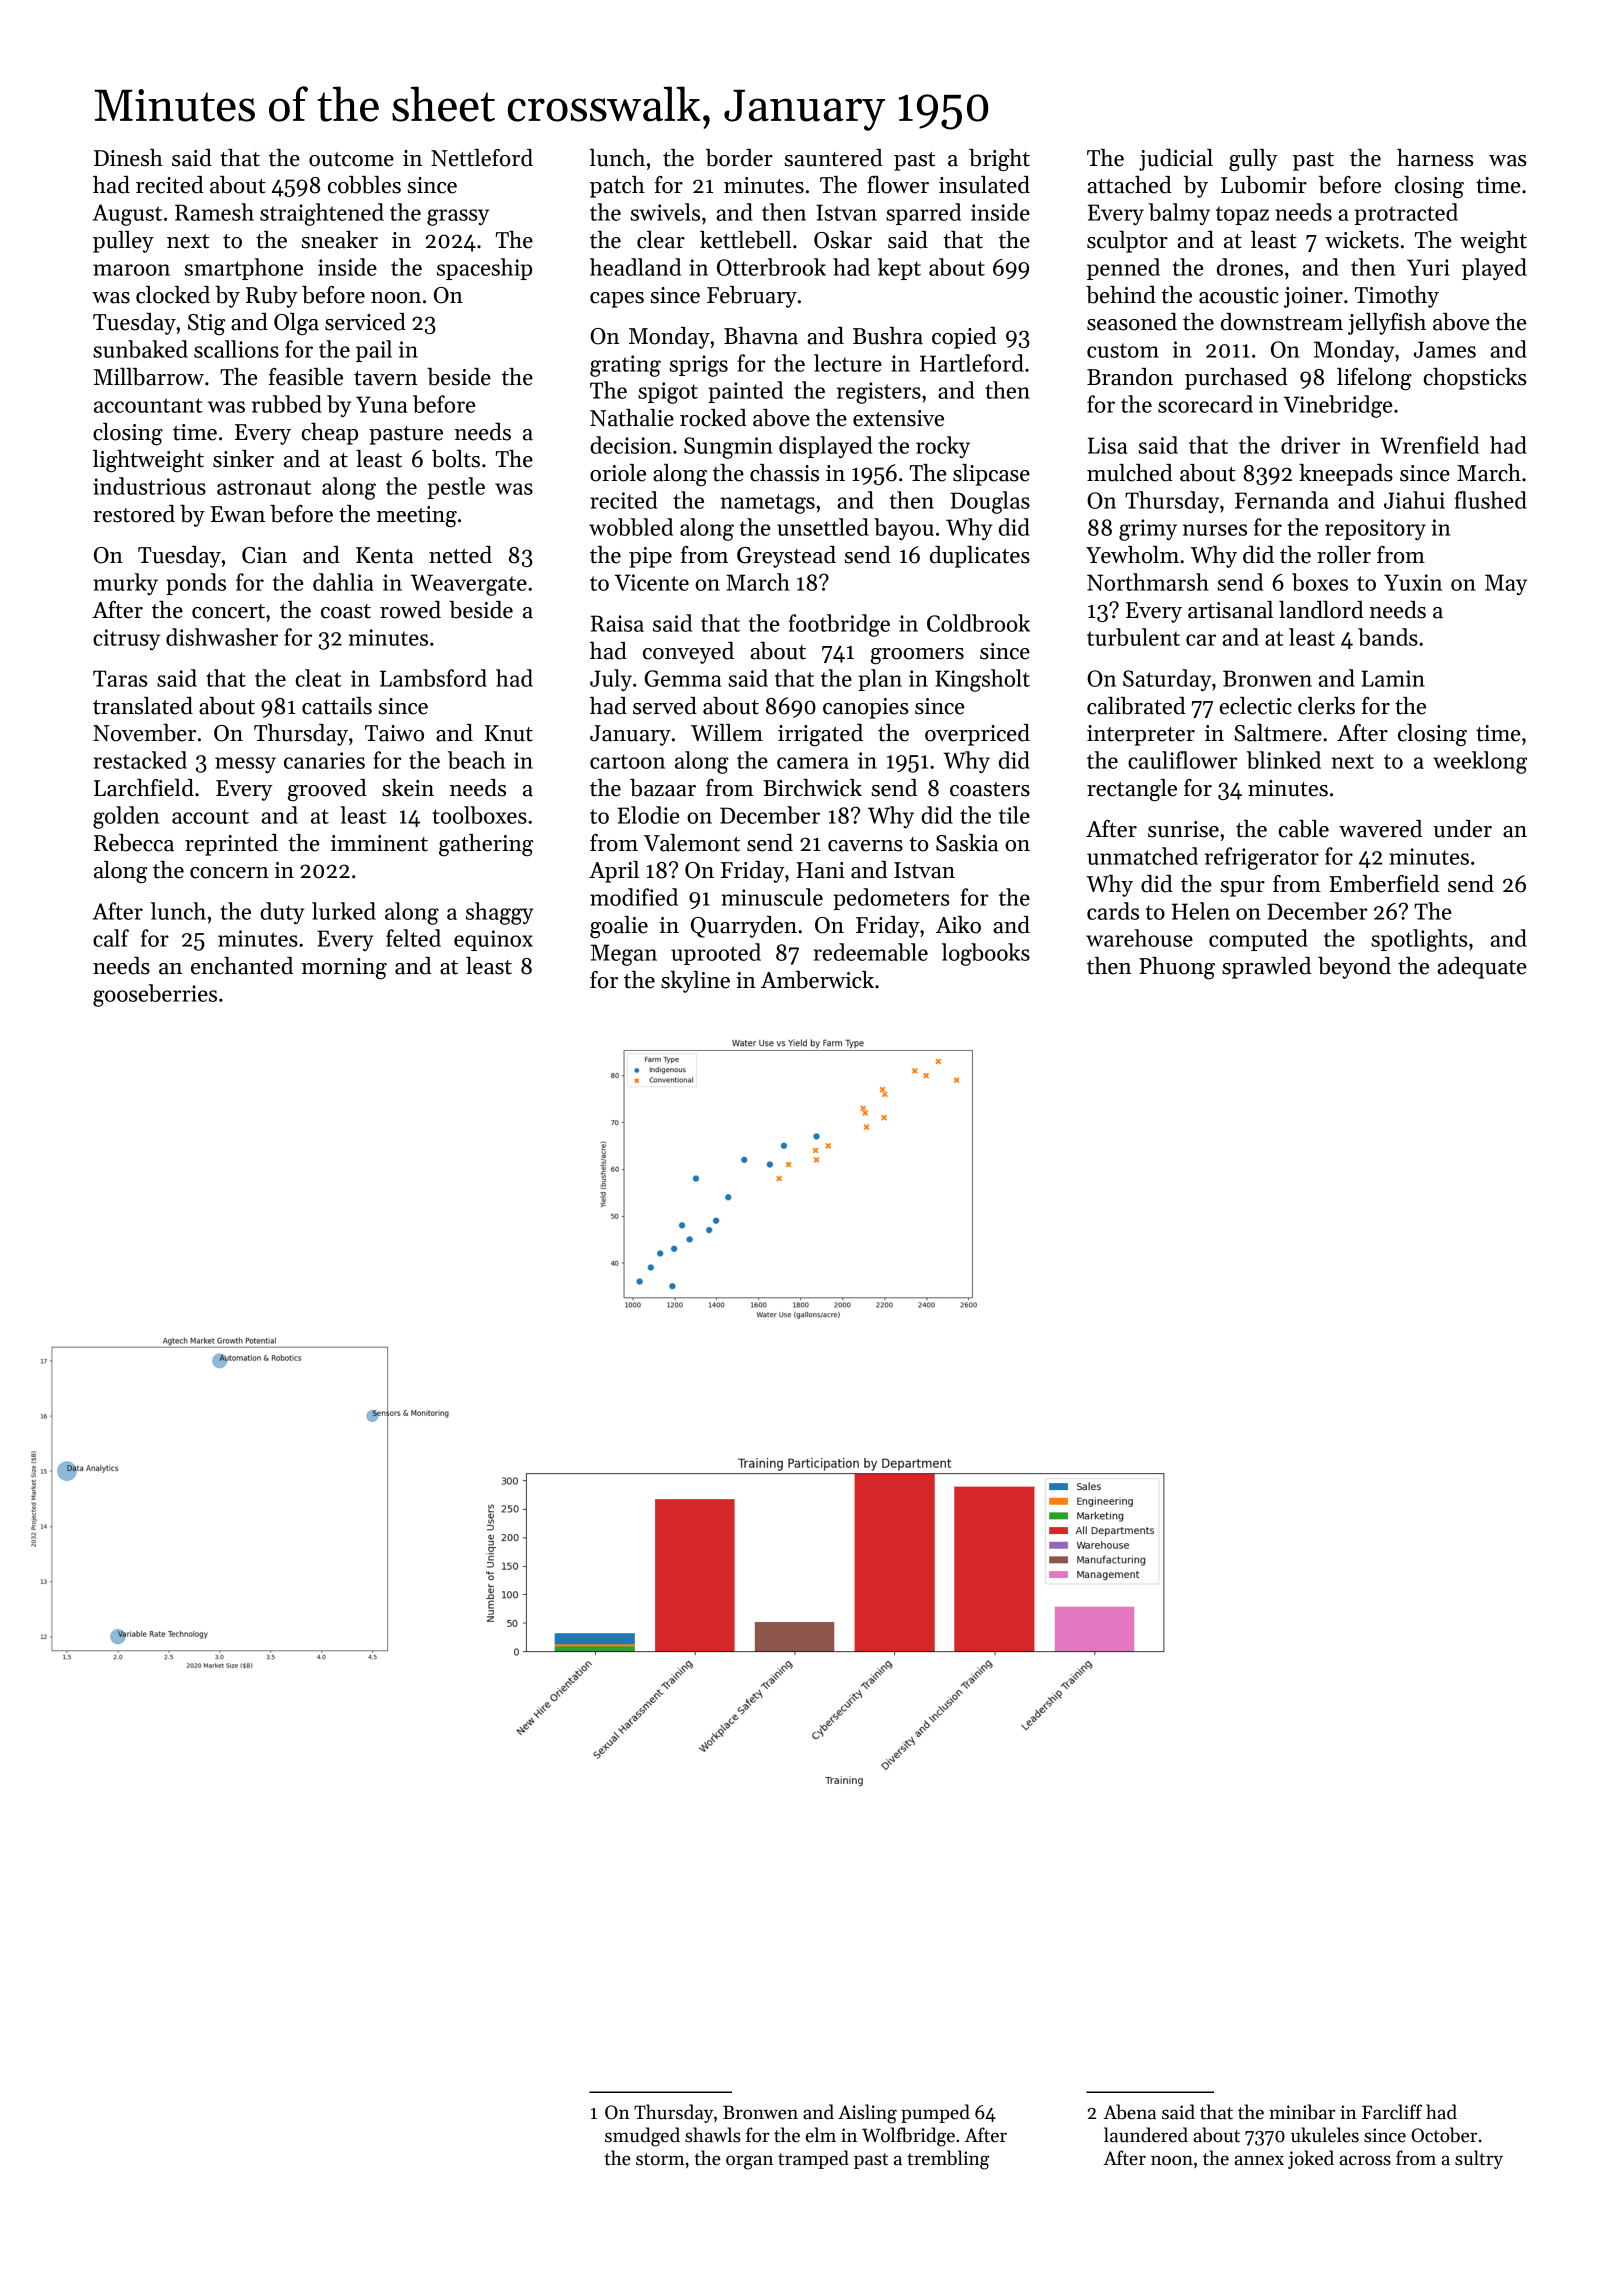 The width and height of the screenshot is (1620, 2292). I want to click on smudged, so click(642, 2137).
